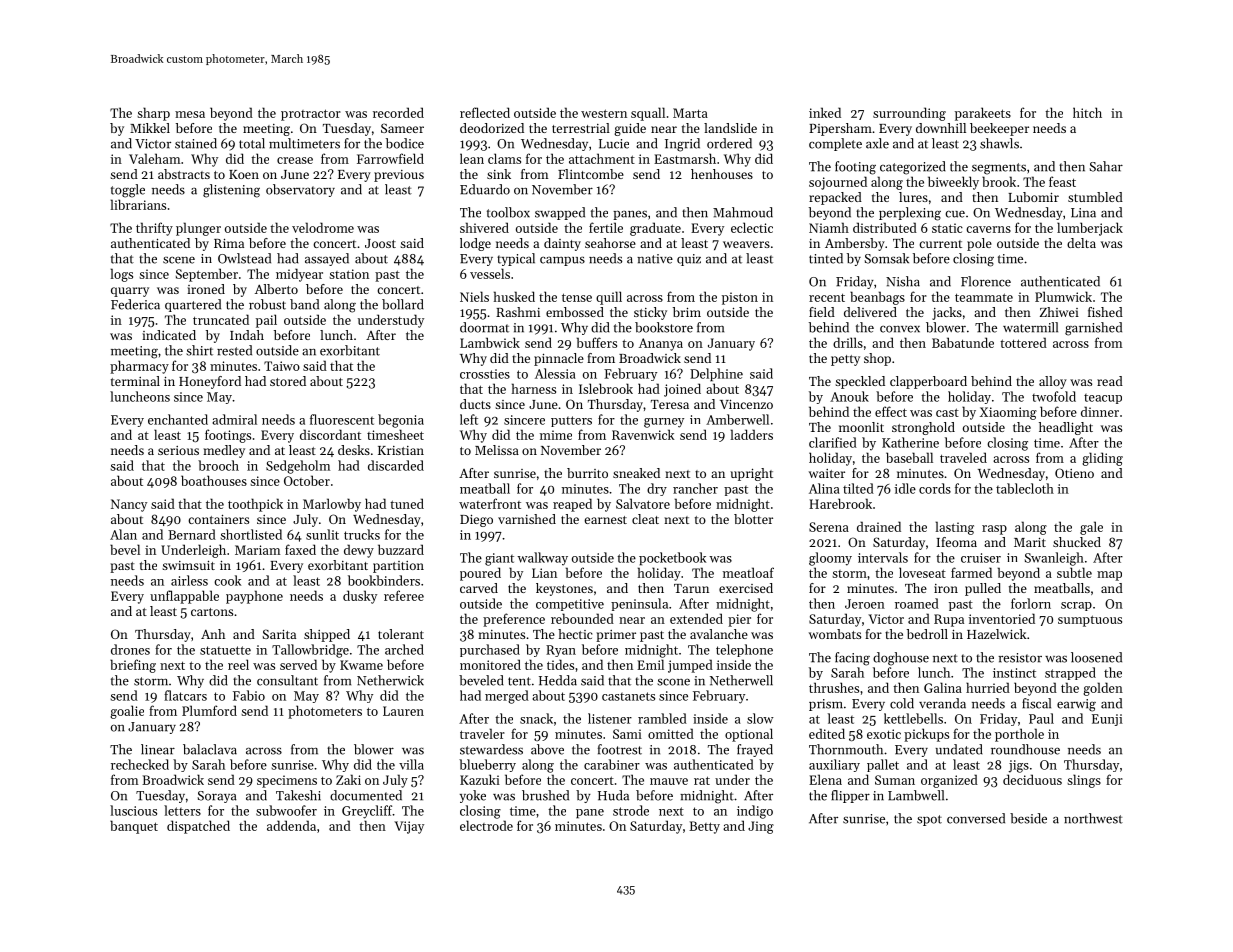  I want to click on pharmacy, so click(139, 367).
